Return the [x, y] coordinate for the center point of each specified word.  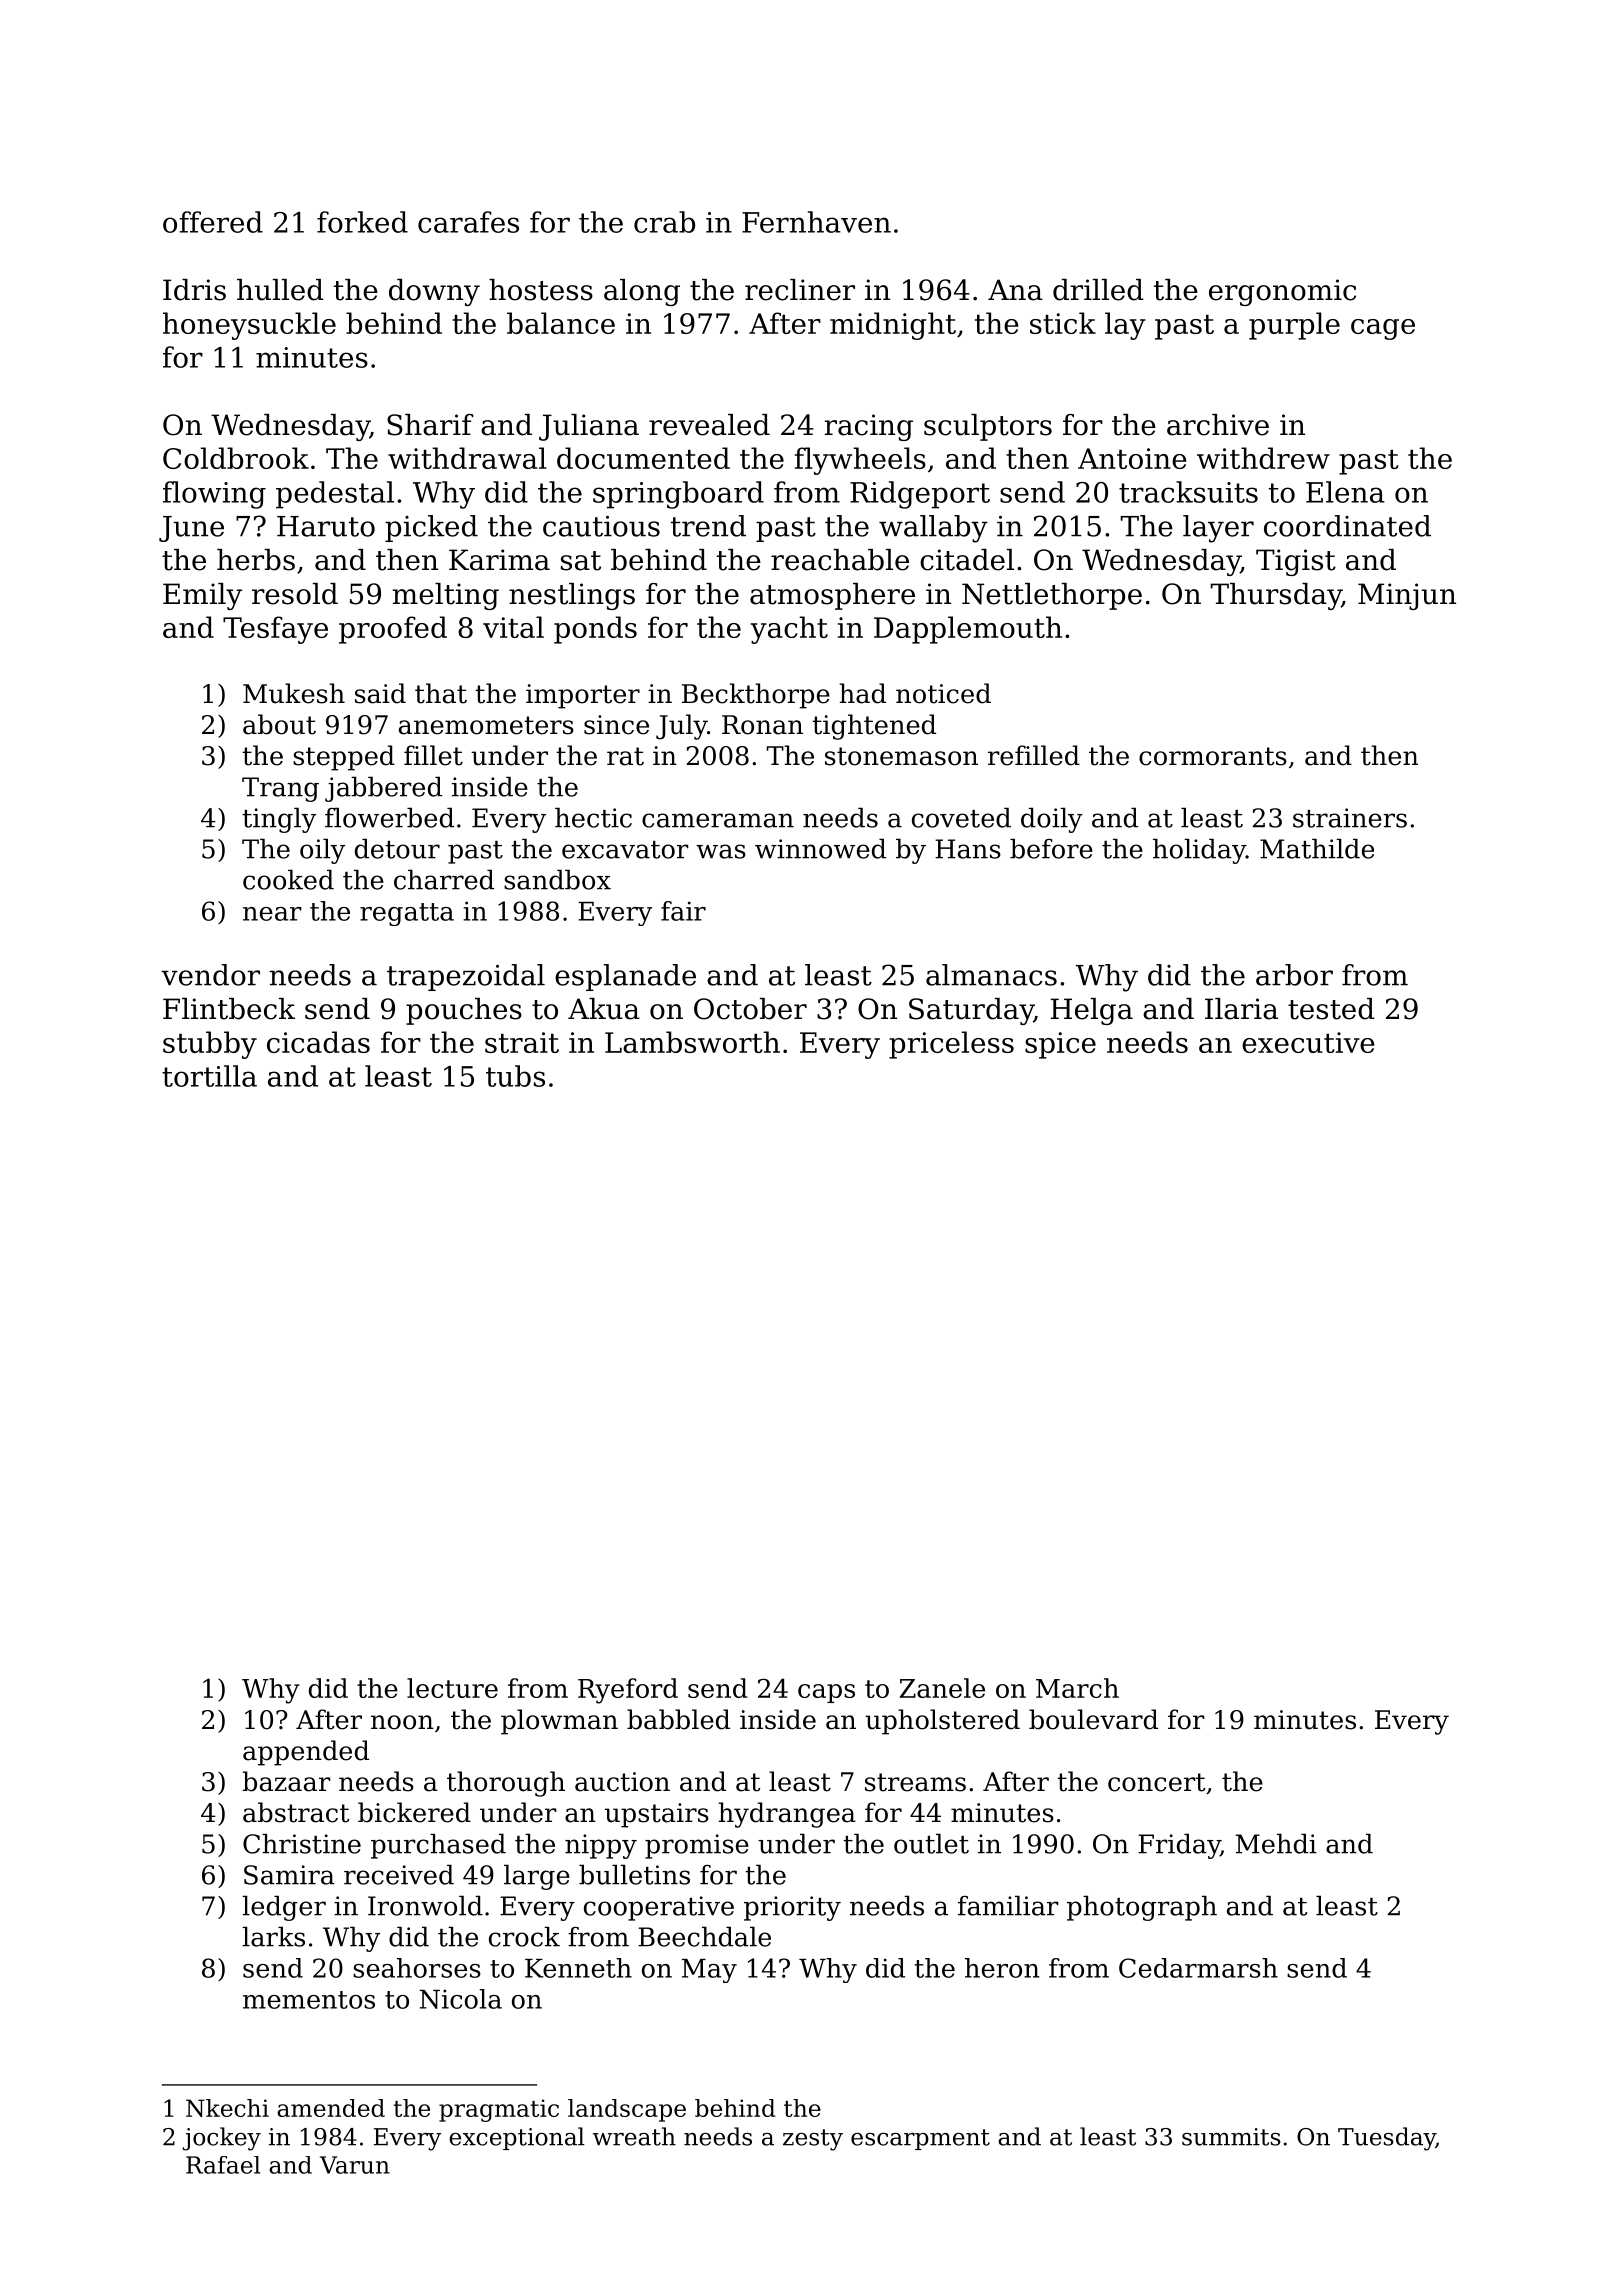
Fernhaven [816, 222]
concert [1156, 1782]
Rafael [223, 2165]
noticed [943, 693]
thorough [506, 1784]
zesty [813, 2140]
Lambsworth [692, 1042]
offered [213, 222]
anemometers [486, 725]
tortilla [209, 1076]
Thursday [1276, 596]
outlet [931, 1843]
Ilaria [1241, 1009]
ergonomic [1282, 292]
